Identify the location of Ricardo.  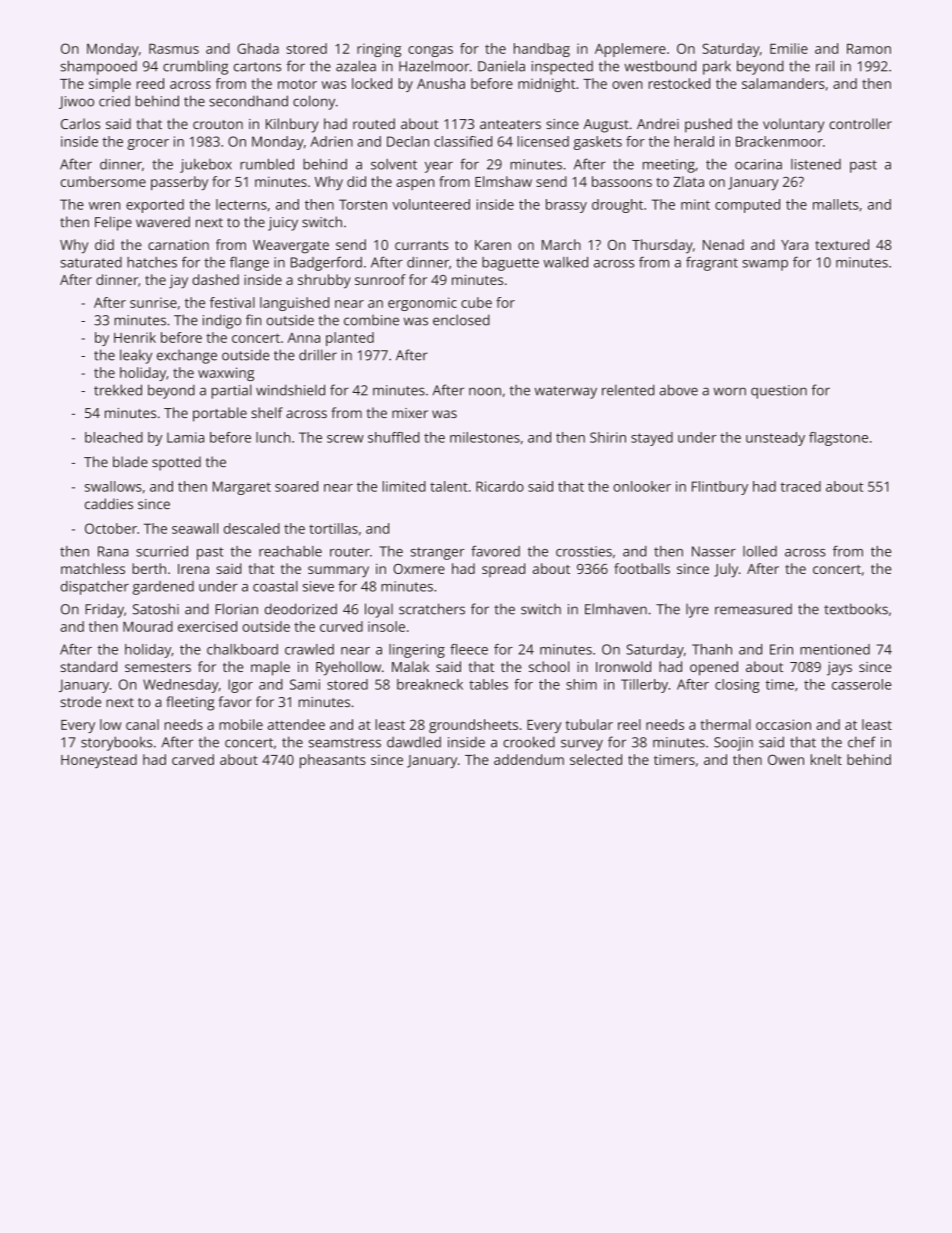
(500, 486).
